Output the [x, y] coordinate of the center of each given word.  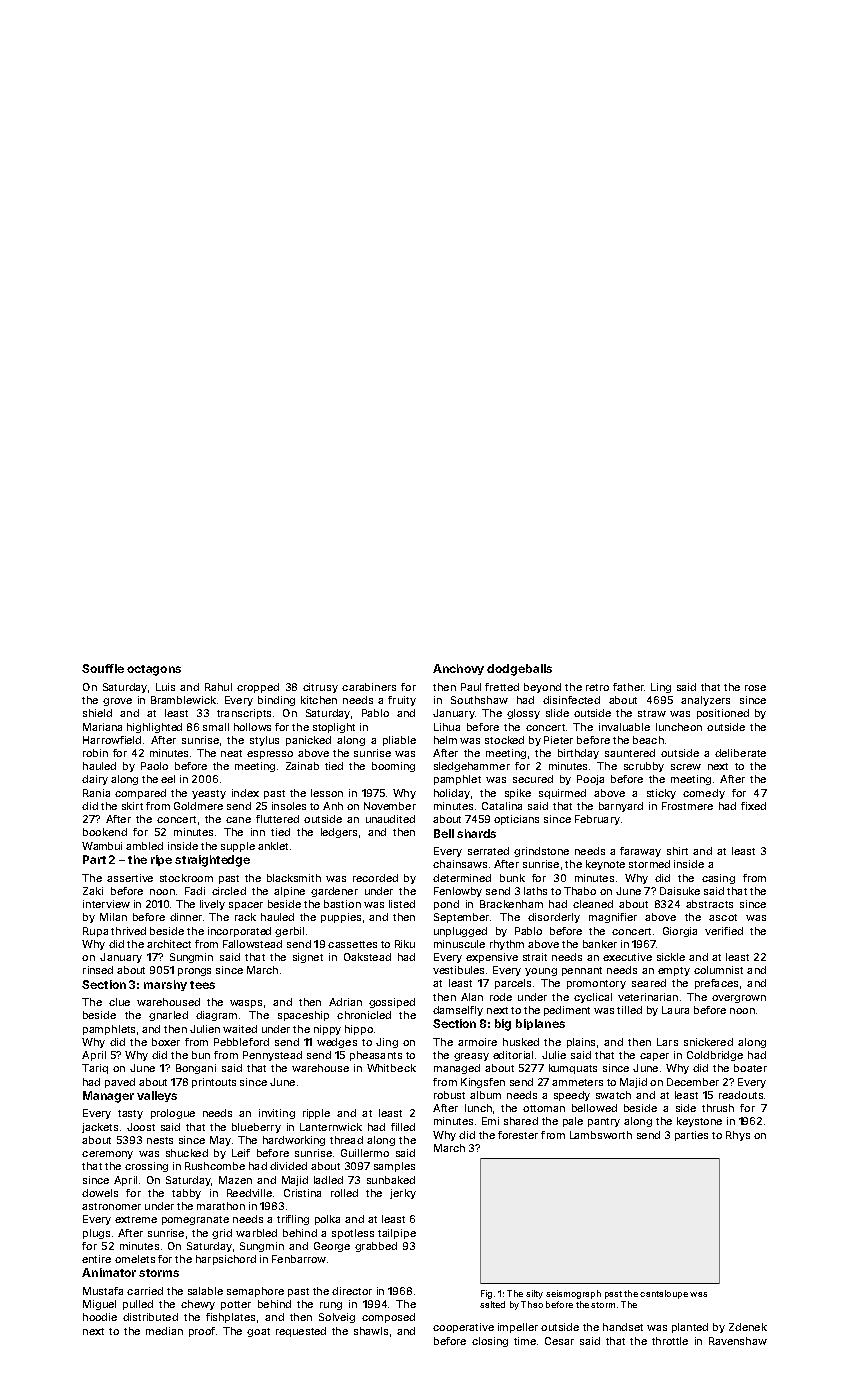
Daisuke [680, 891]
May [220, 1141]
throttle [670, 1341]
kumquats [573, 1069]
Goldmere [198, 806]
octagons [154, 670]
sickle [671, 957]
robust [449, 1095]
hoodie [100, 1317]
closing [490, 1342]
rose [755, 688]
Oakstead [367, 957]
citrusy [320, 688]
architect [169, 944]
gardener [334, 892]
